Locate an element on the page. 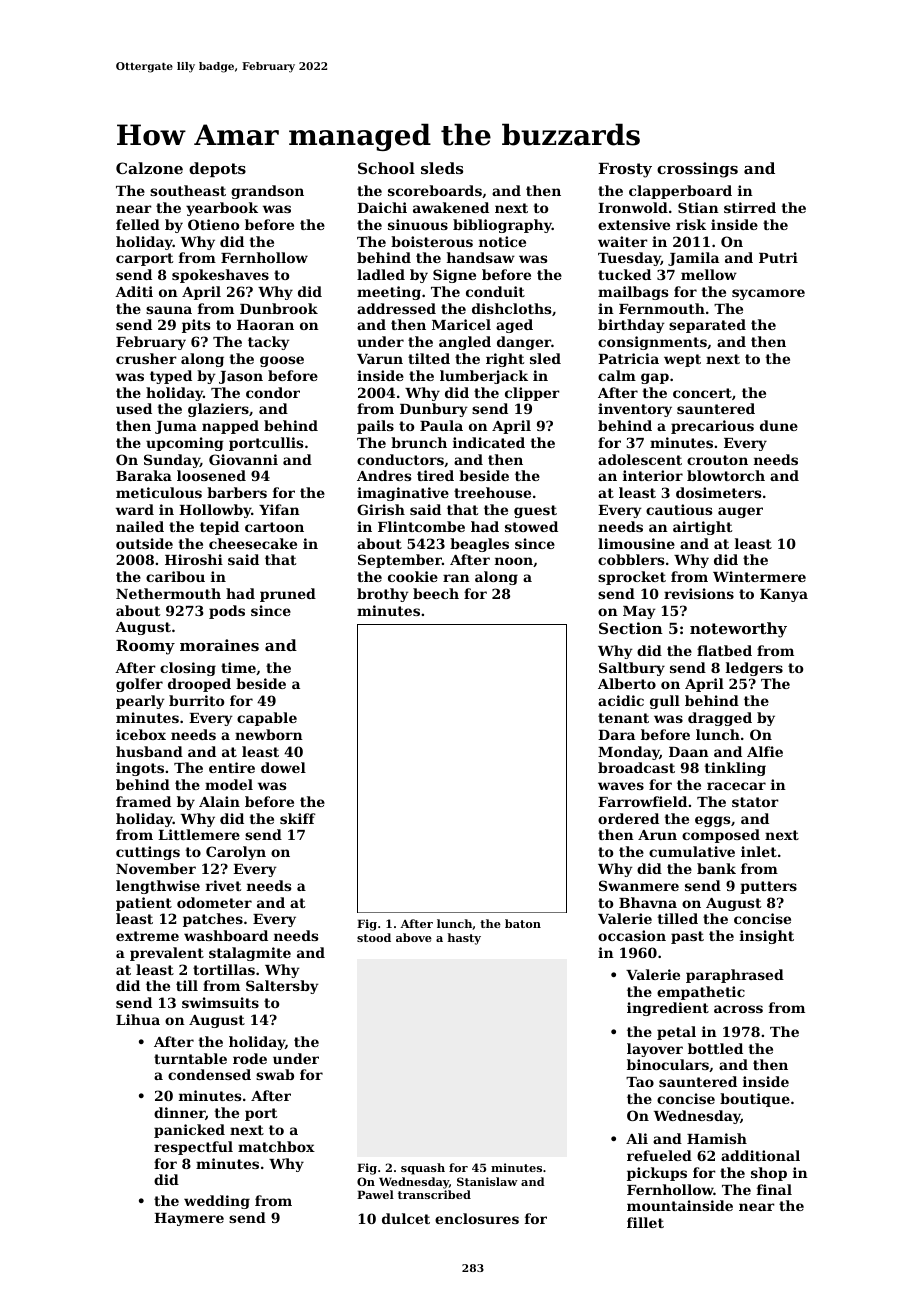 This page has height=1308, width=924. condor is located at coordinates (273, 392).
